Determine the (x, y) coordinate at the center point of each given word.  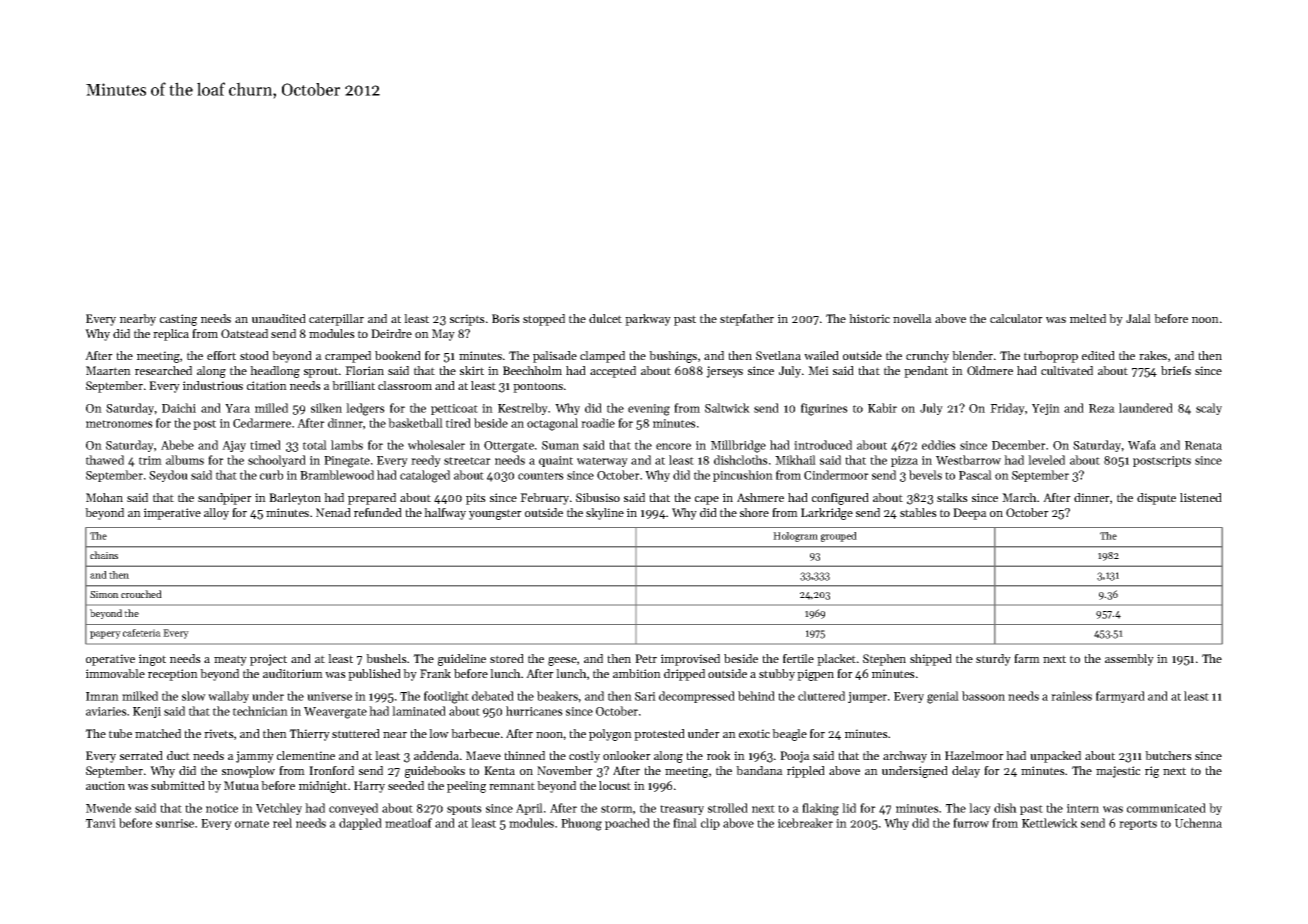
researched (163, 370)
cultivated (1067, 370)
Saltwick (727, 408)
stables (918, 512)
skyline (605, 514)
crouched (141, 594)
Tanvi (100, 823)
